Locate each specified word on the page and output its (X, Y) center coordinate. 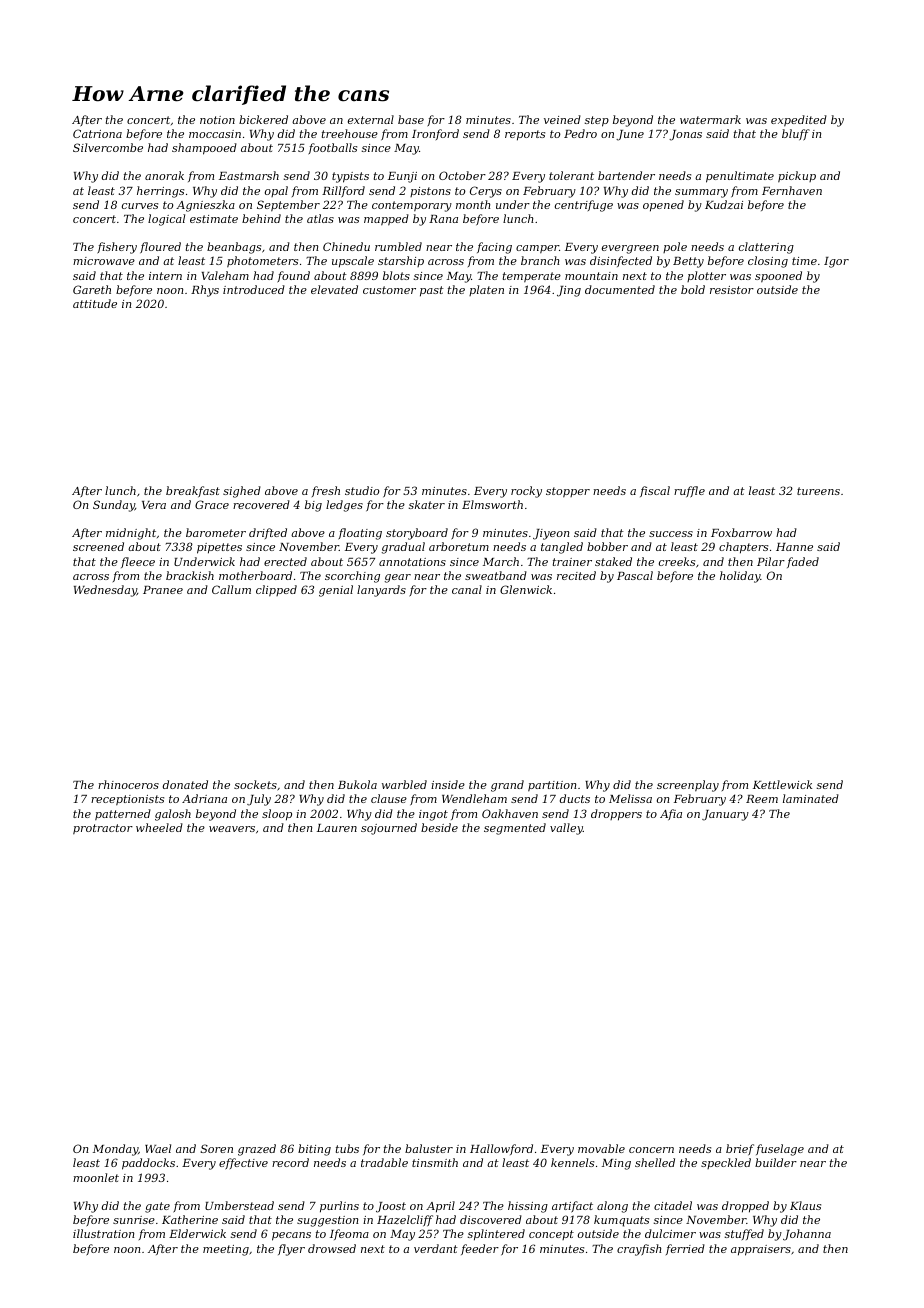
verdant (436, 1248)
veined (562, 119)
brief (740, 1149)
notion (217, 120)
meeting (226, 1250)
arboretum (459, 546)
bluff (796, 135)
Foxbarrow (741, 532)
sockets (255, 784)
